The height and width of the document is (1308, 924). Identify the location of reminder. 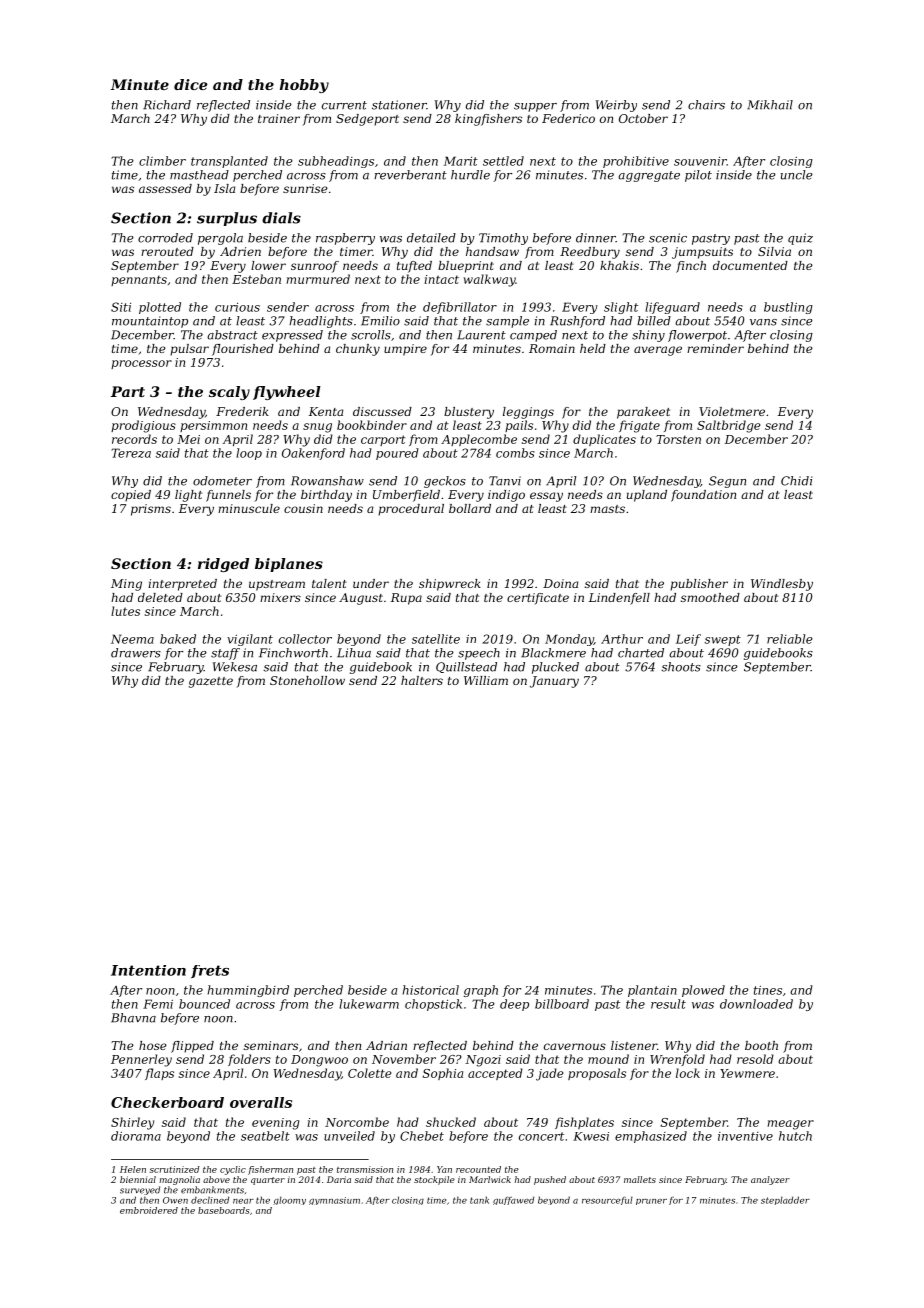
(715, 348).
